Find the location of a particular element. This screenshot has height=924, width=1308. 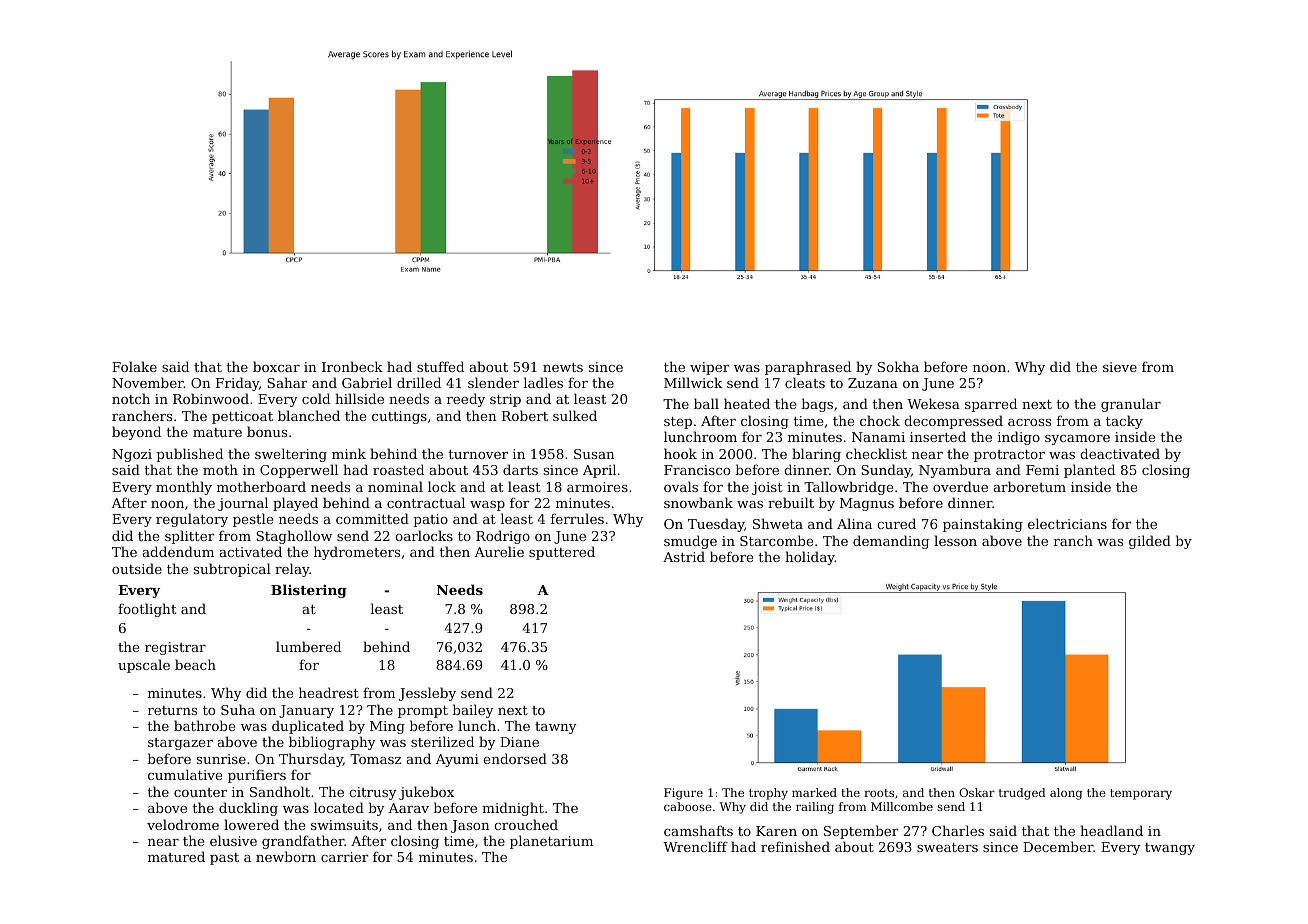

midnight is located at coordinates (513, 809).
